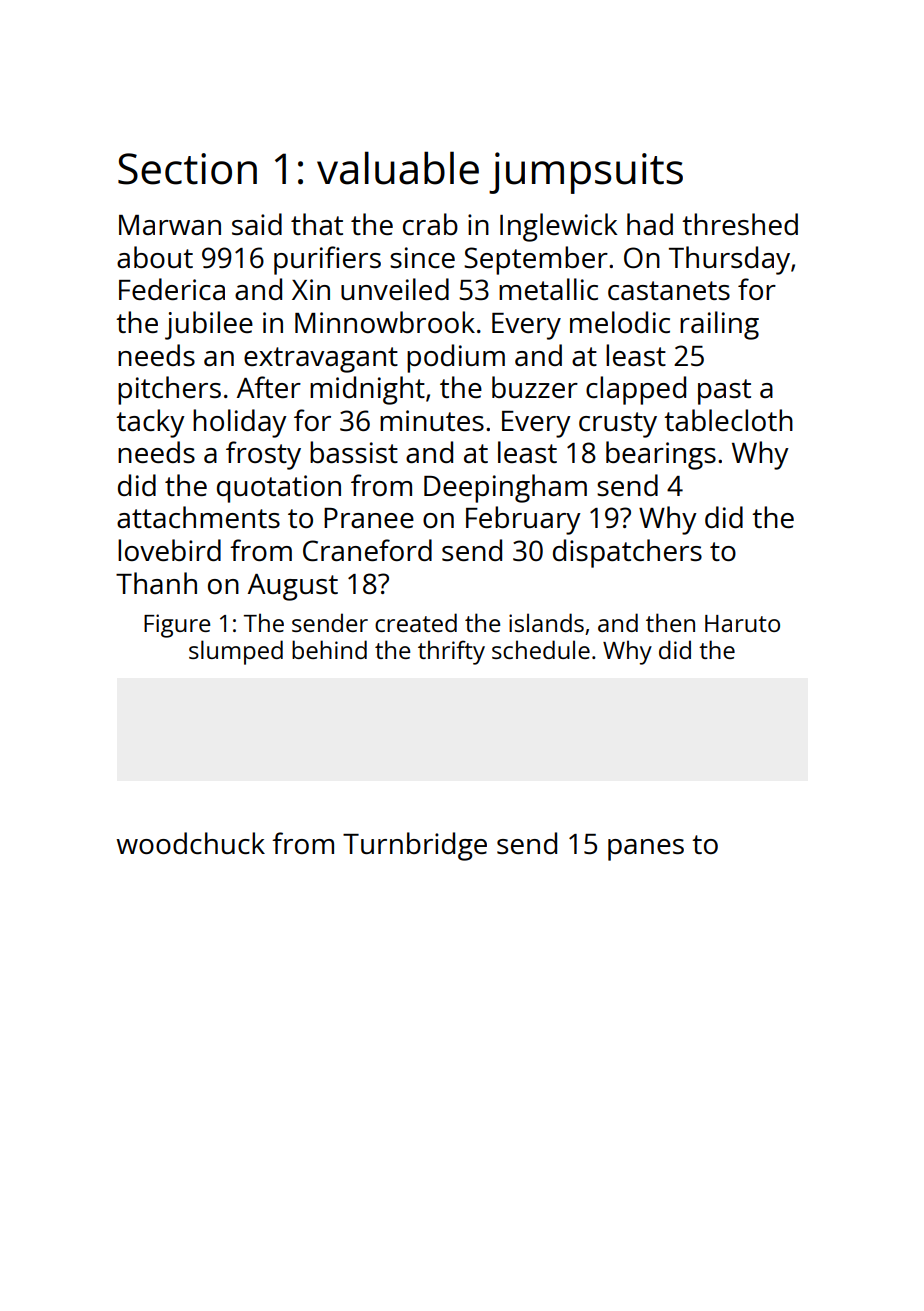  I want to click on islands, so click(546, 622).
